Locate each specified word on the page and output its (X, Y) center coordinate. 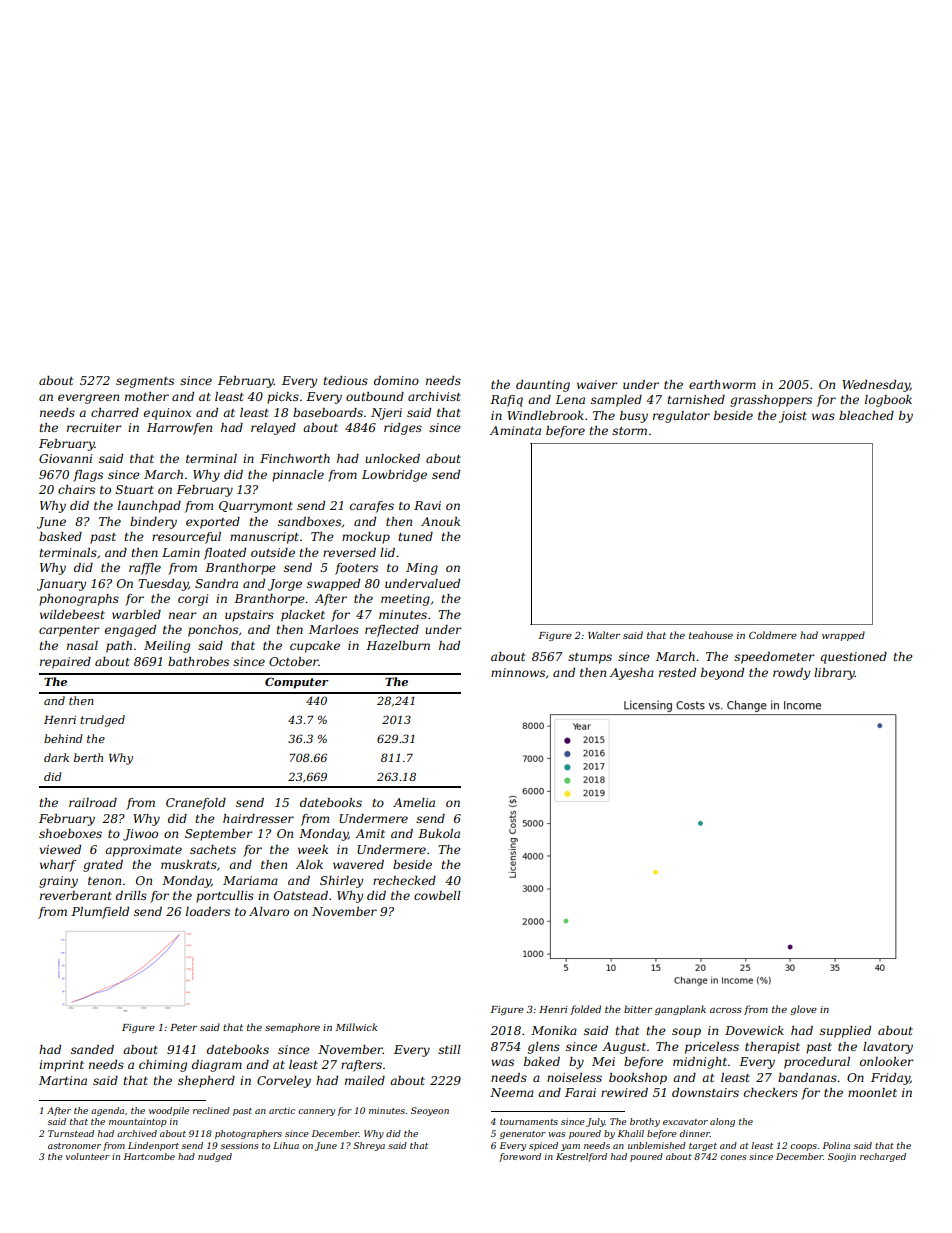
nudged (215, 1157)
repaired (65, 663)
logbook (888, 401)
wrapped (843, 636)
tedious (345, 380)
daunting (543, 386)
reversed (349, 552)
